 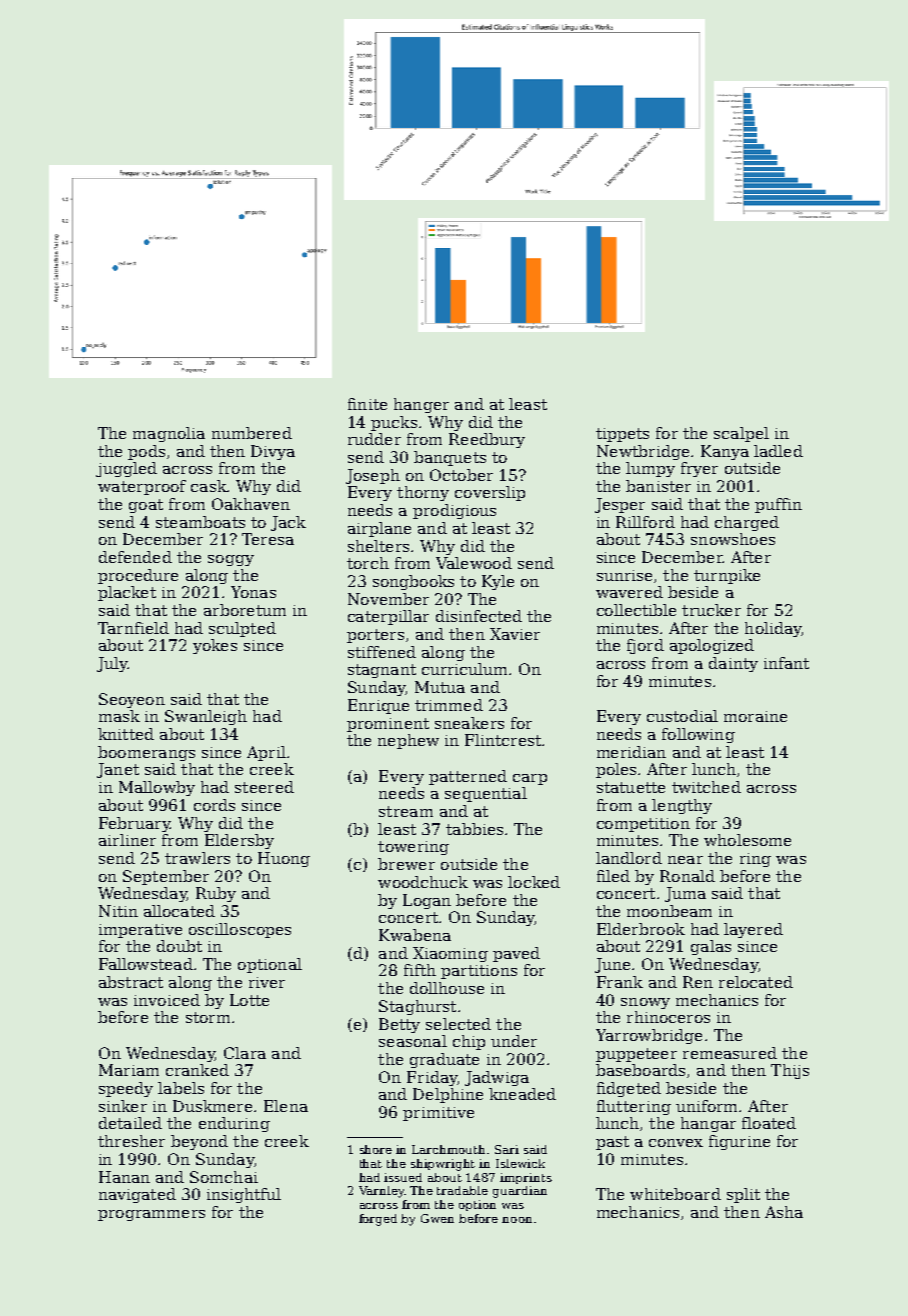 What do you see at coordinates (516, 954) in the screenshot?
I see `paved` at bounding box center [516, 954].
